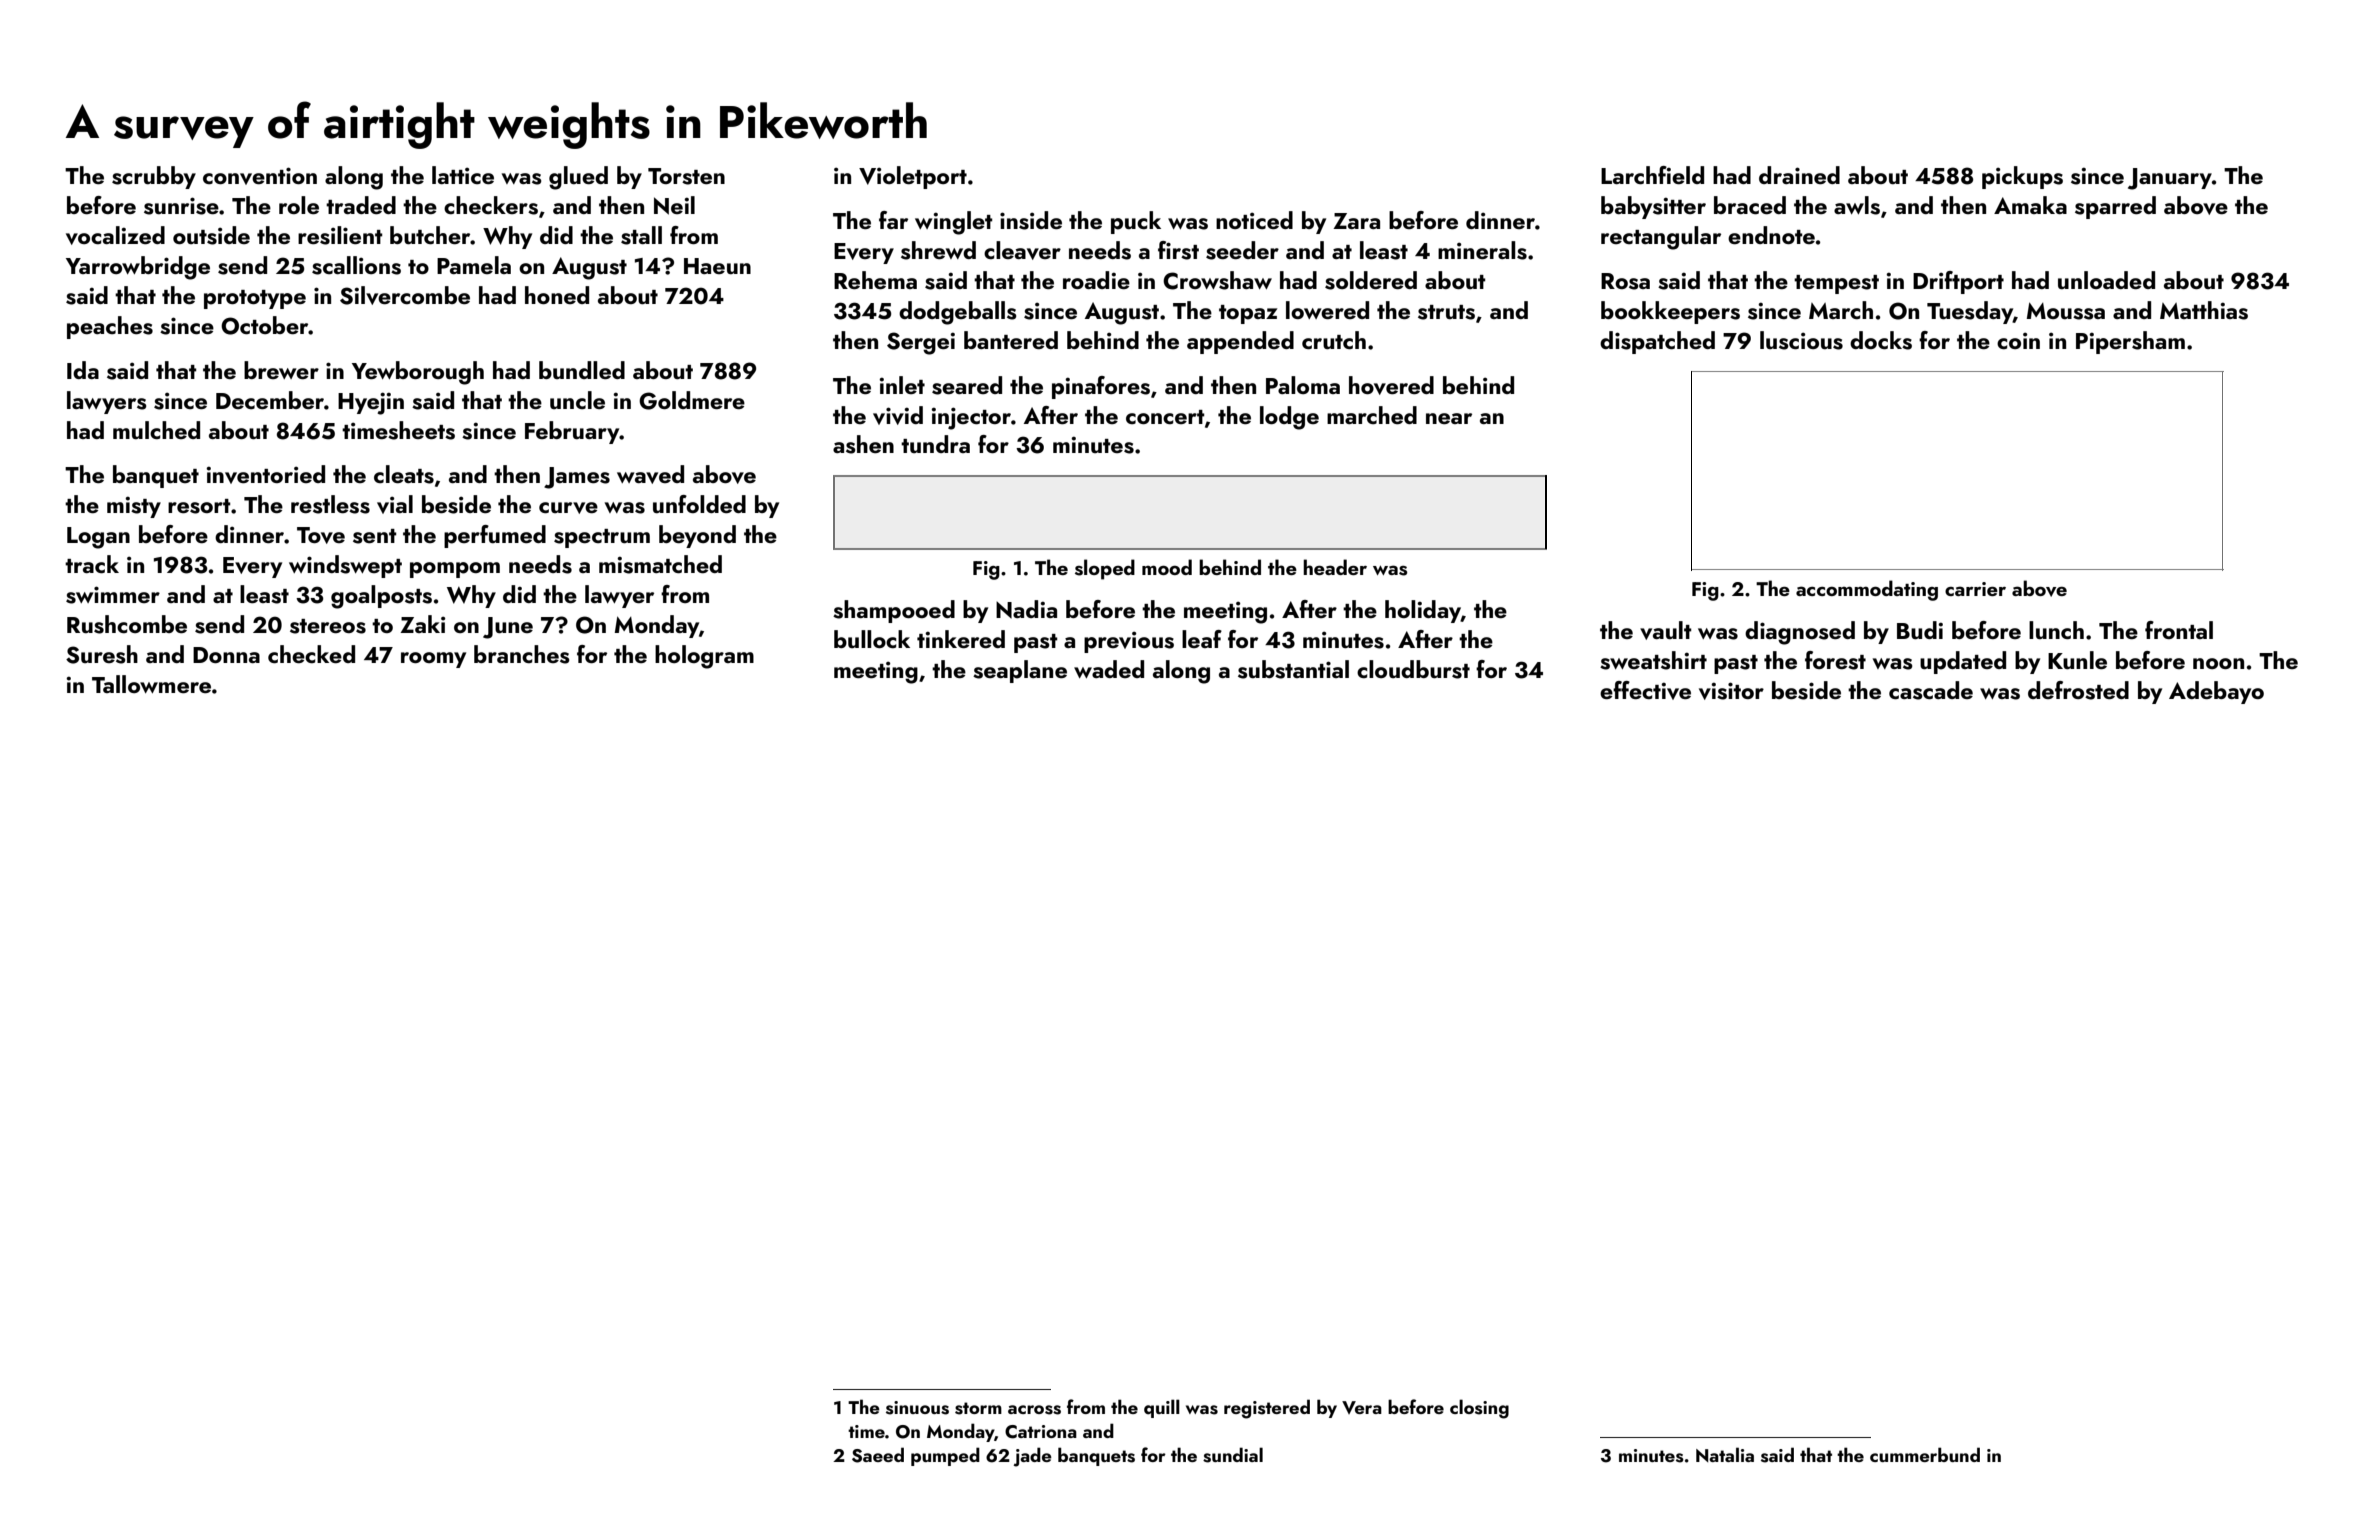 This document has width=2380, height=1540. I want to click on Tallowmere, so click(151, 684).
